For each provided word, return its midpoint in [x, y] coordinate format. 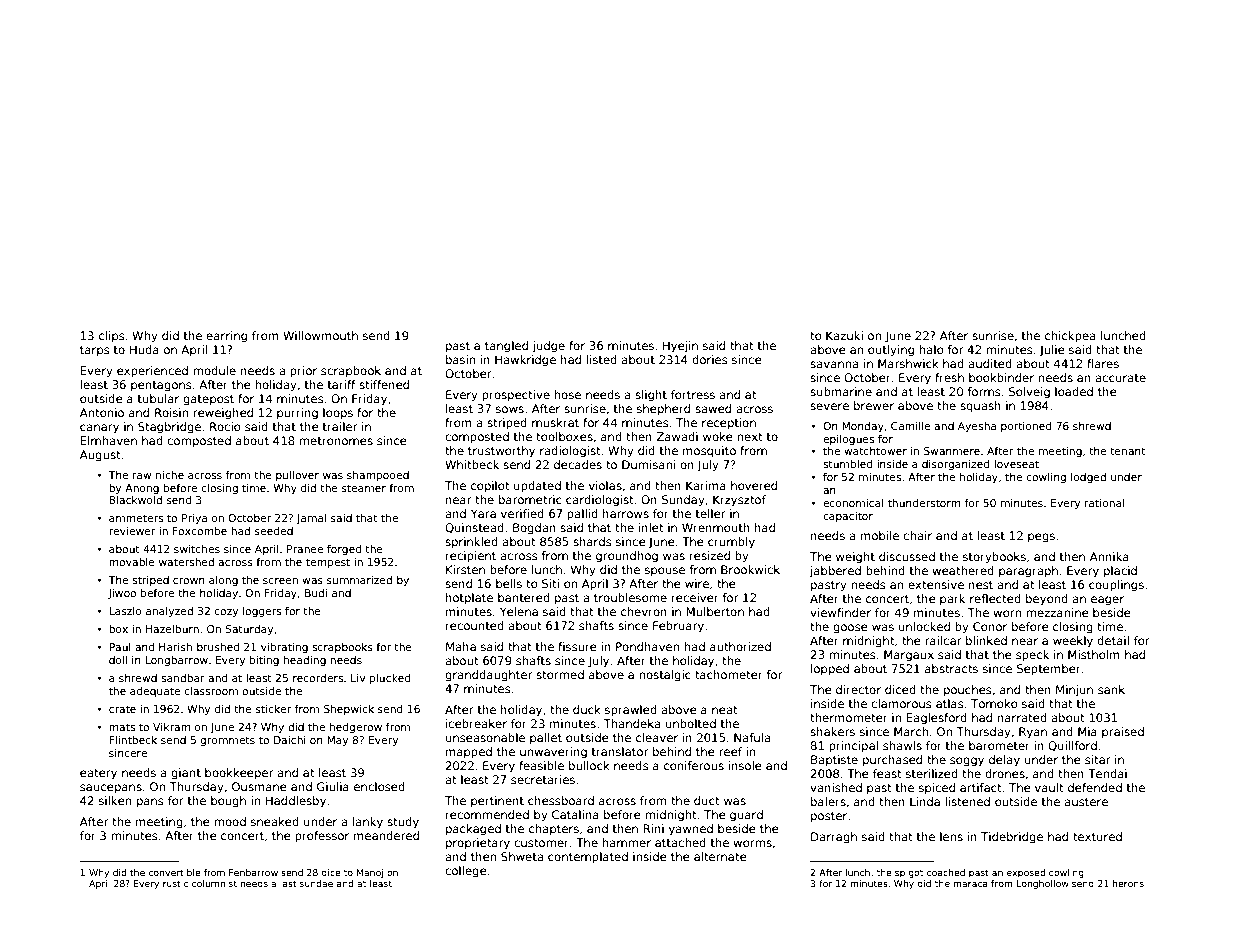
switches [197, 549]
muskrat [555, 422]
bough [228, 802]
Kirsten [465, 569]
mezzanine [1057, 612]
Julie [1052, 351]
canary [99, 429]
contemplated [588, 858]
